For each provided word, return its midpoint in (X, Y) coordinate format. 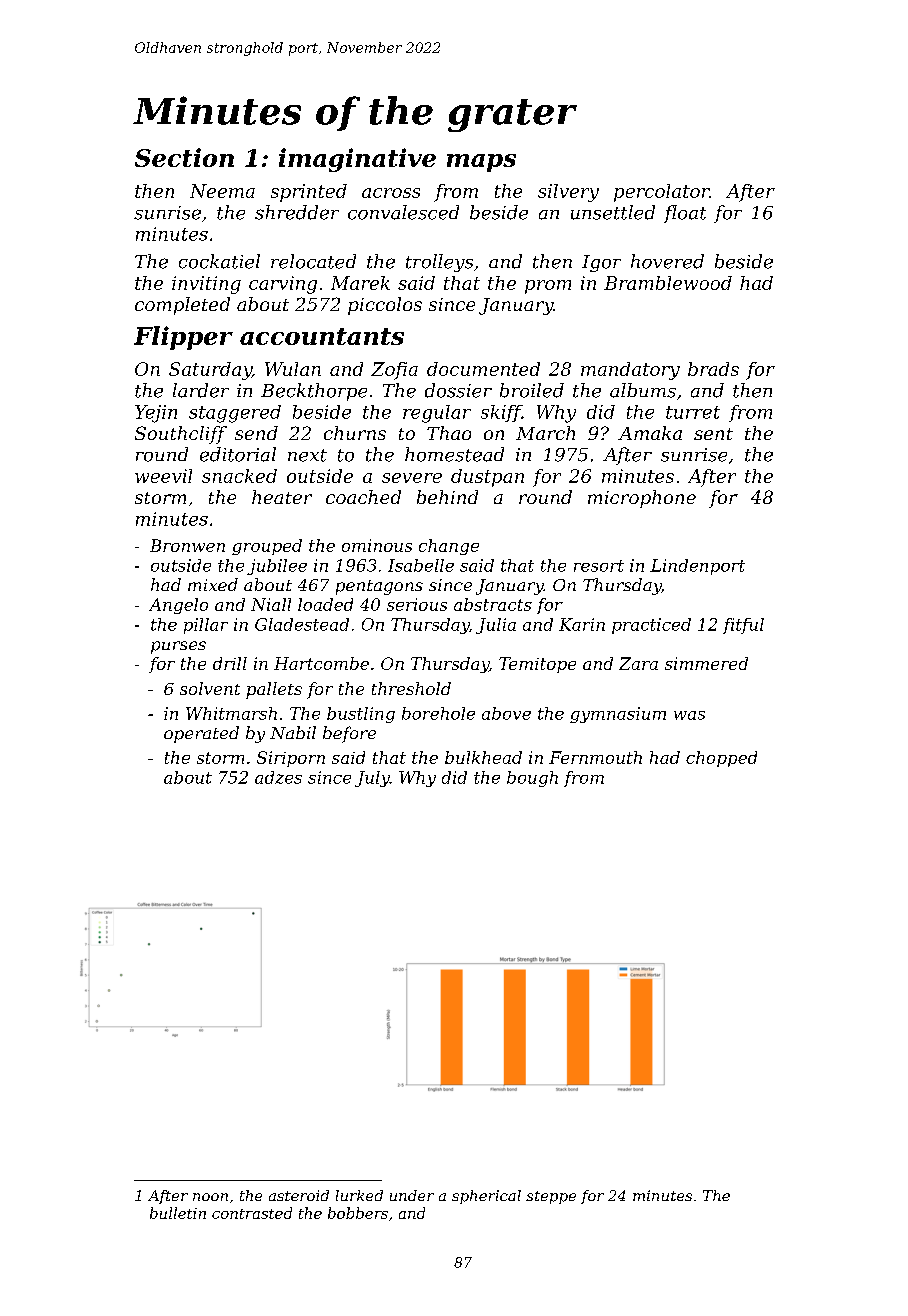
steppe (551, 1197)
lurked (359, 1195)
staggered (235, 414)
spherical (486, 1197)
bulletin (178, 1213)
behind (447, 497)
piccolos (385, 306)
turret (693, 412)
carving (283, 285)
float (685, 214)
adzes (278, 777)
